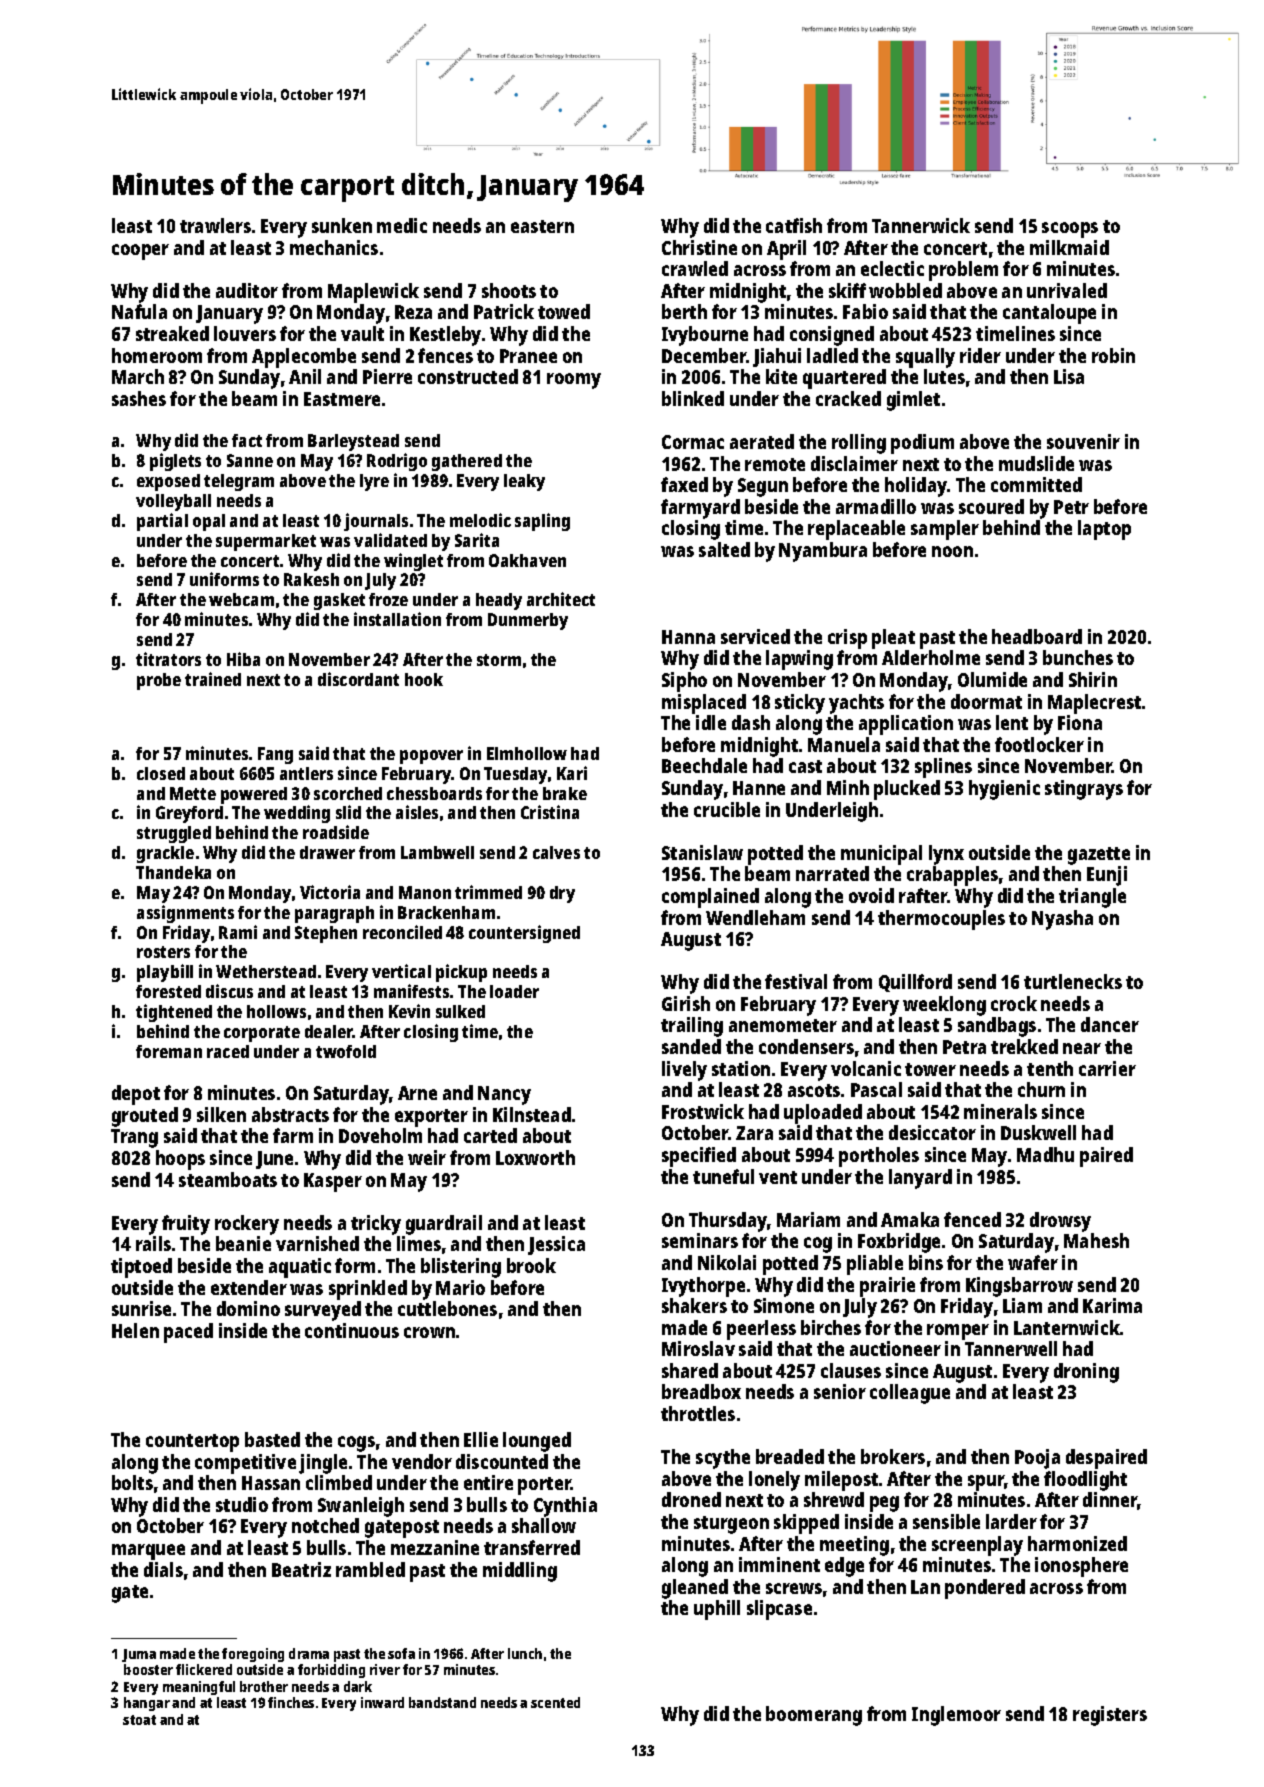 This document has width=1264, height=1787. What do you see at coordinates (1070, 230) in the document?
I see `scoops` at bounding box center [1070, 230].
